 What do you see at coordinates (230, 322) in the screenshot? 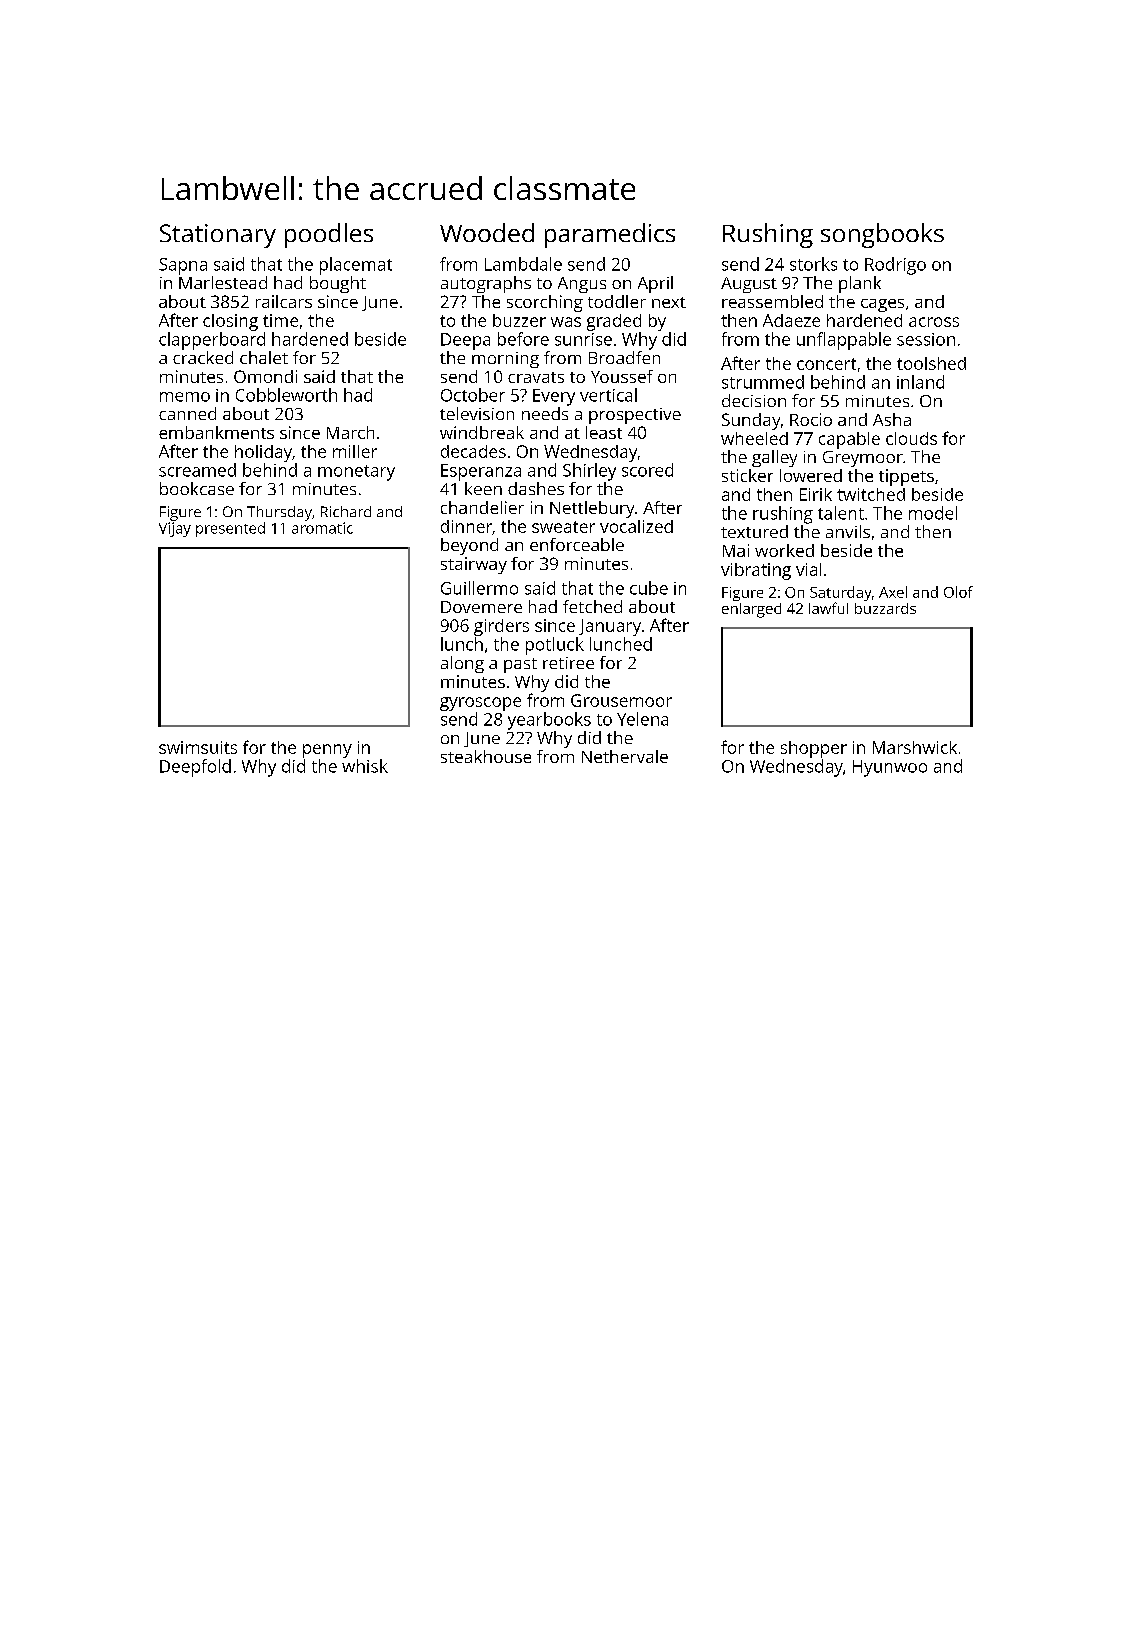
I see `closing` at bounding box center [230, 322].
